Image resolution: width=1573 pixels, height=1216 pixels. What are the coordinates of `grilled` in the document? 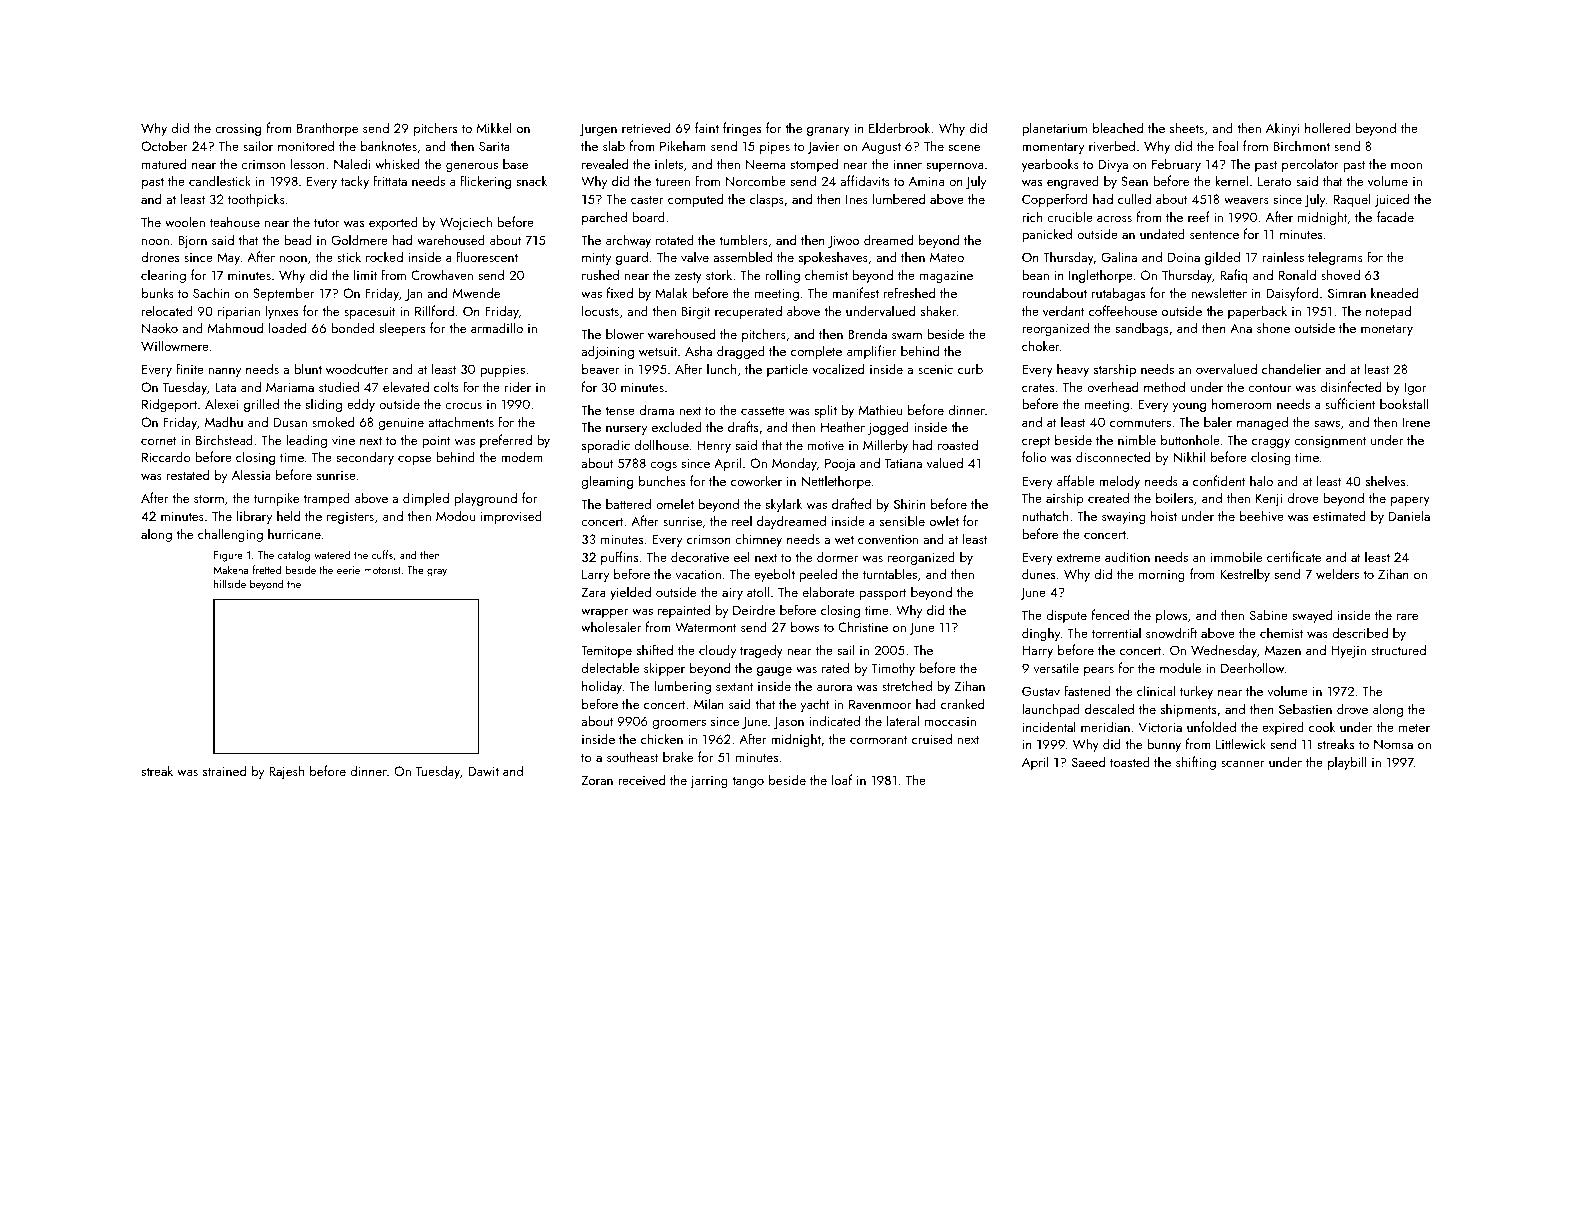 It's located at (261, 405).
